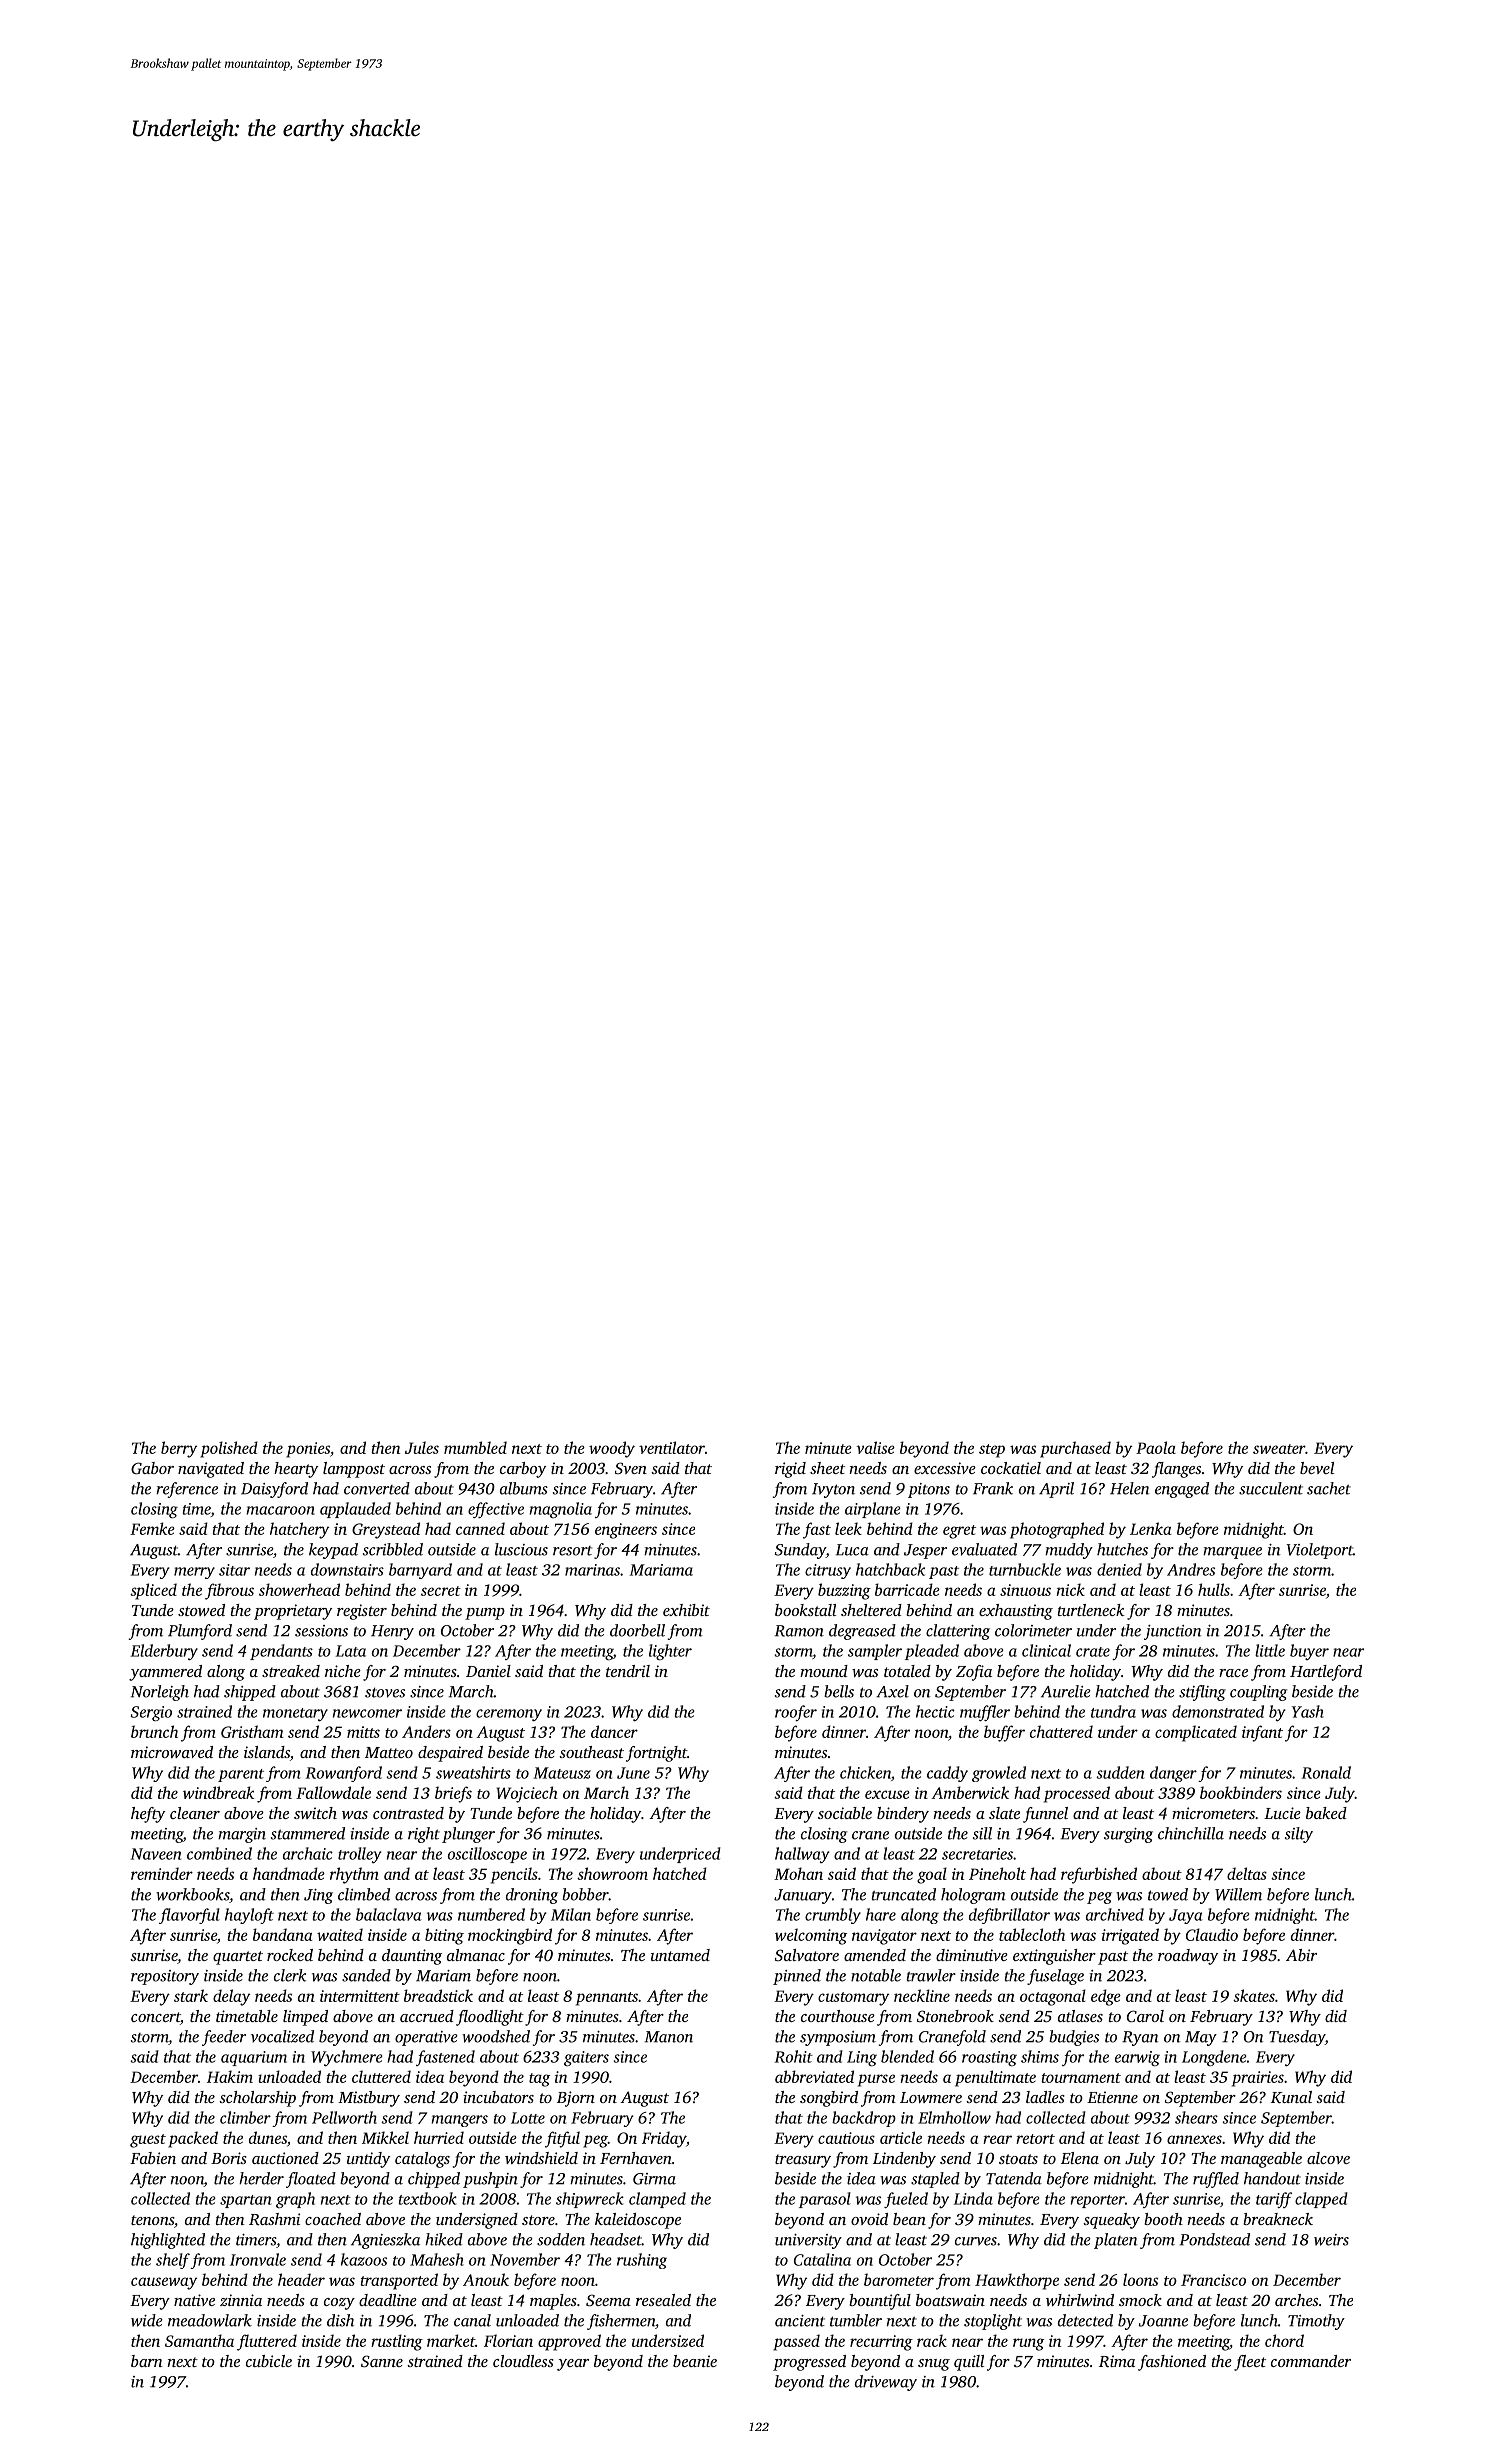  Describe the element at coordinates (626, 1531) in the screenshot. I see `engineers` at that location.
